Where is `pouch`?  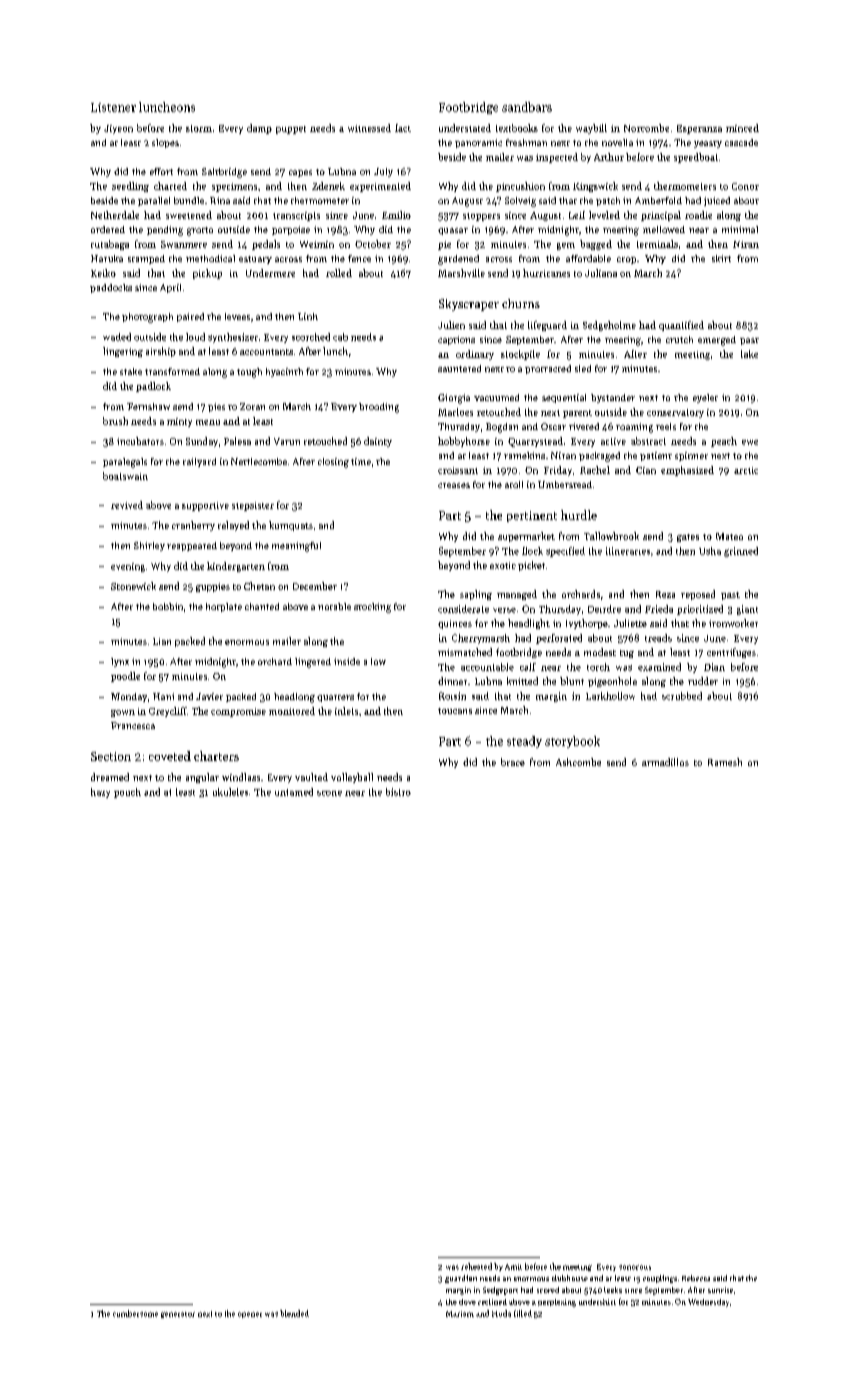 pouch is located at coordinates (127, 793).
